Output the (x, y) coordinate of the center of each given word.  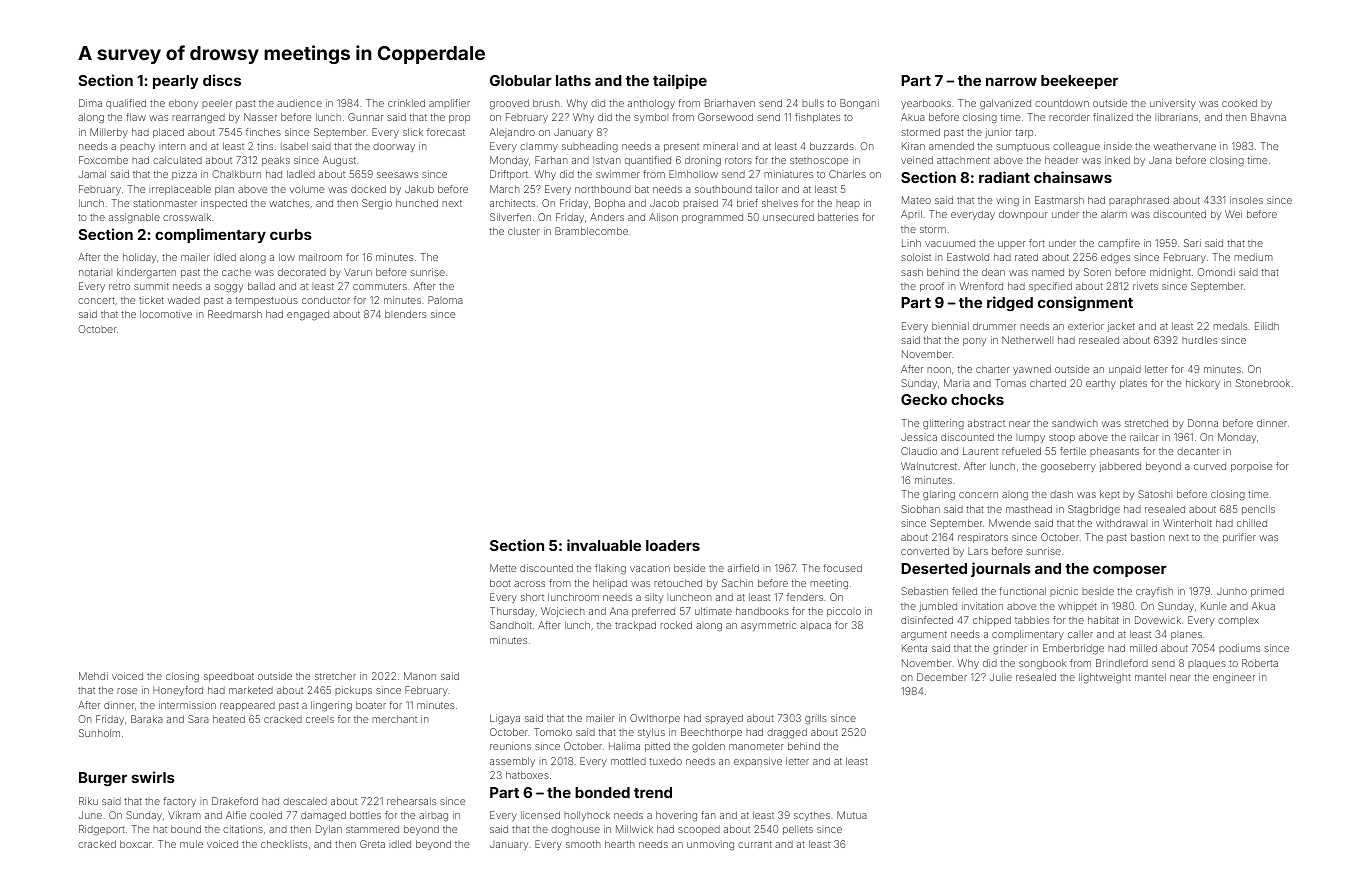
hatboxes (527, 775)
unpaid (1125, 370)
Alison (663, 217)
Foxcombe (103, 160)
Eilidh (1267, 326)
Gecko (924, 399)
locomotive (166, 314)
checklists (284, 844)
